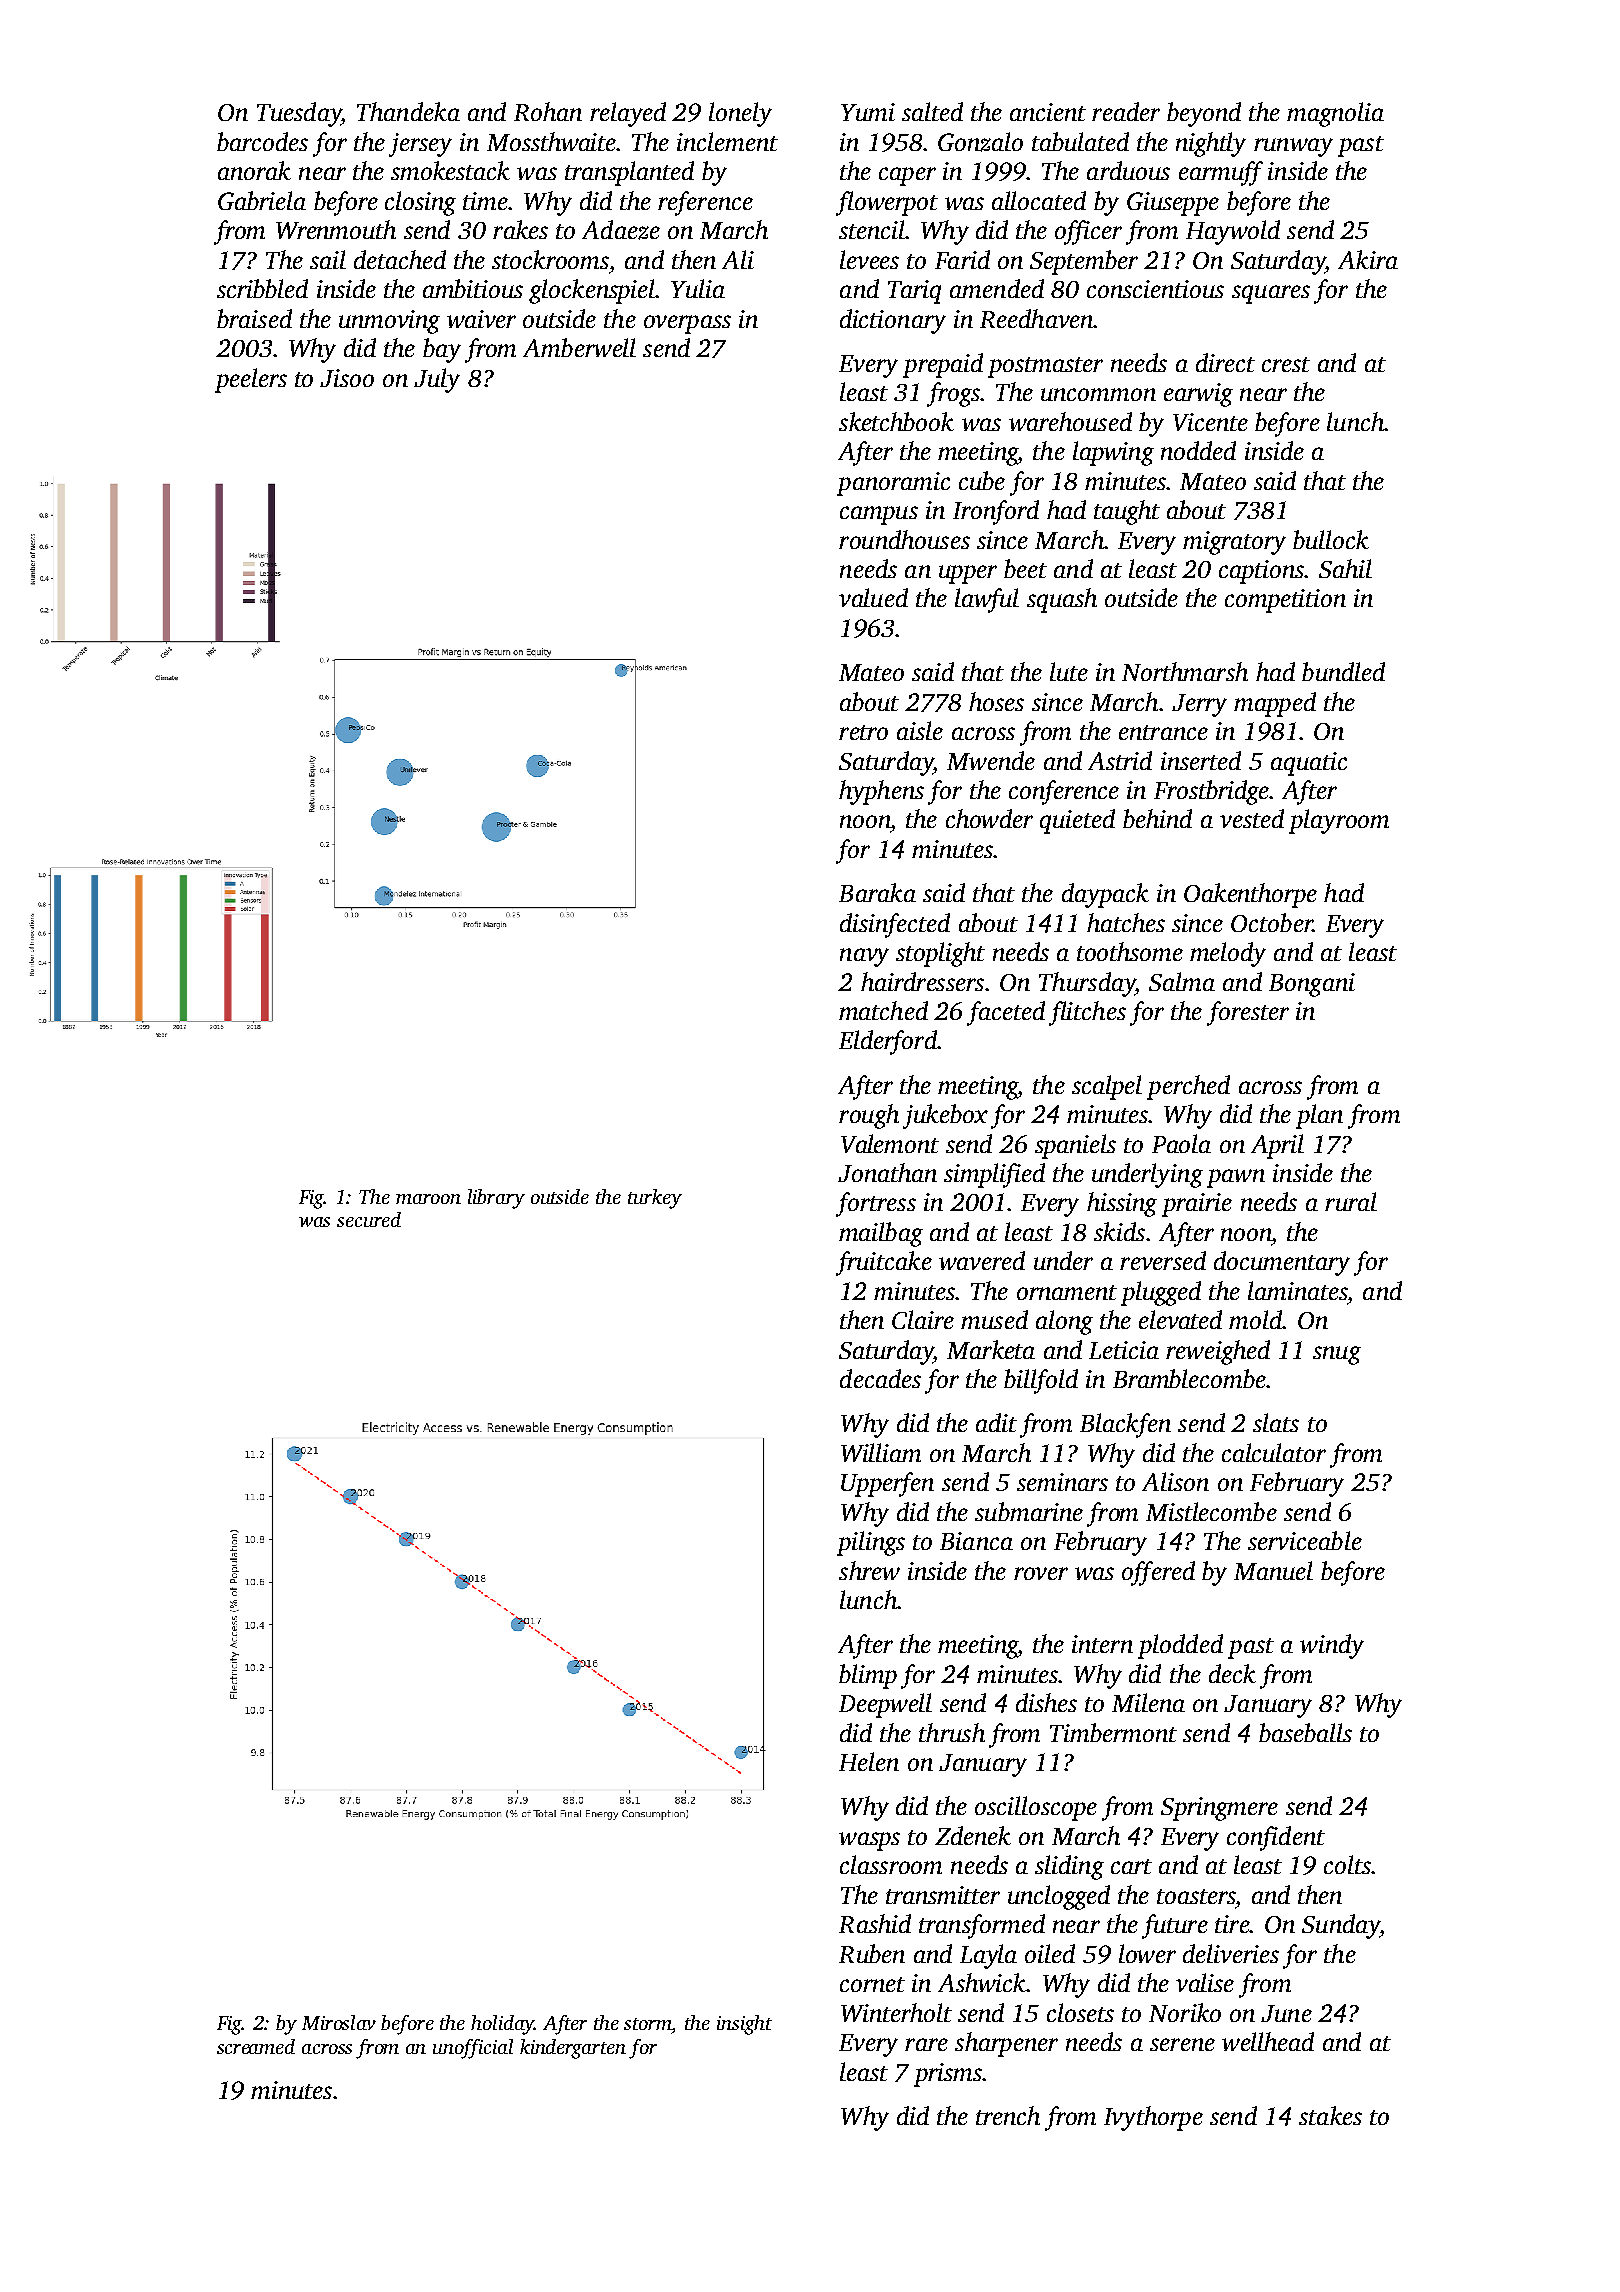  What do you see at coordinates (256, 2046) in the screenshot?
I see `screamed` at bounding box center [256, 2046].
